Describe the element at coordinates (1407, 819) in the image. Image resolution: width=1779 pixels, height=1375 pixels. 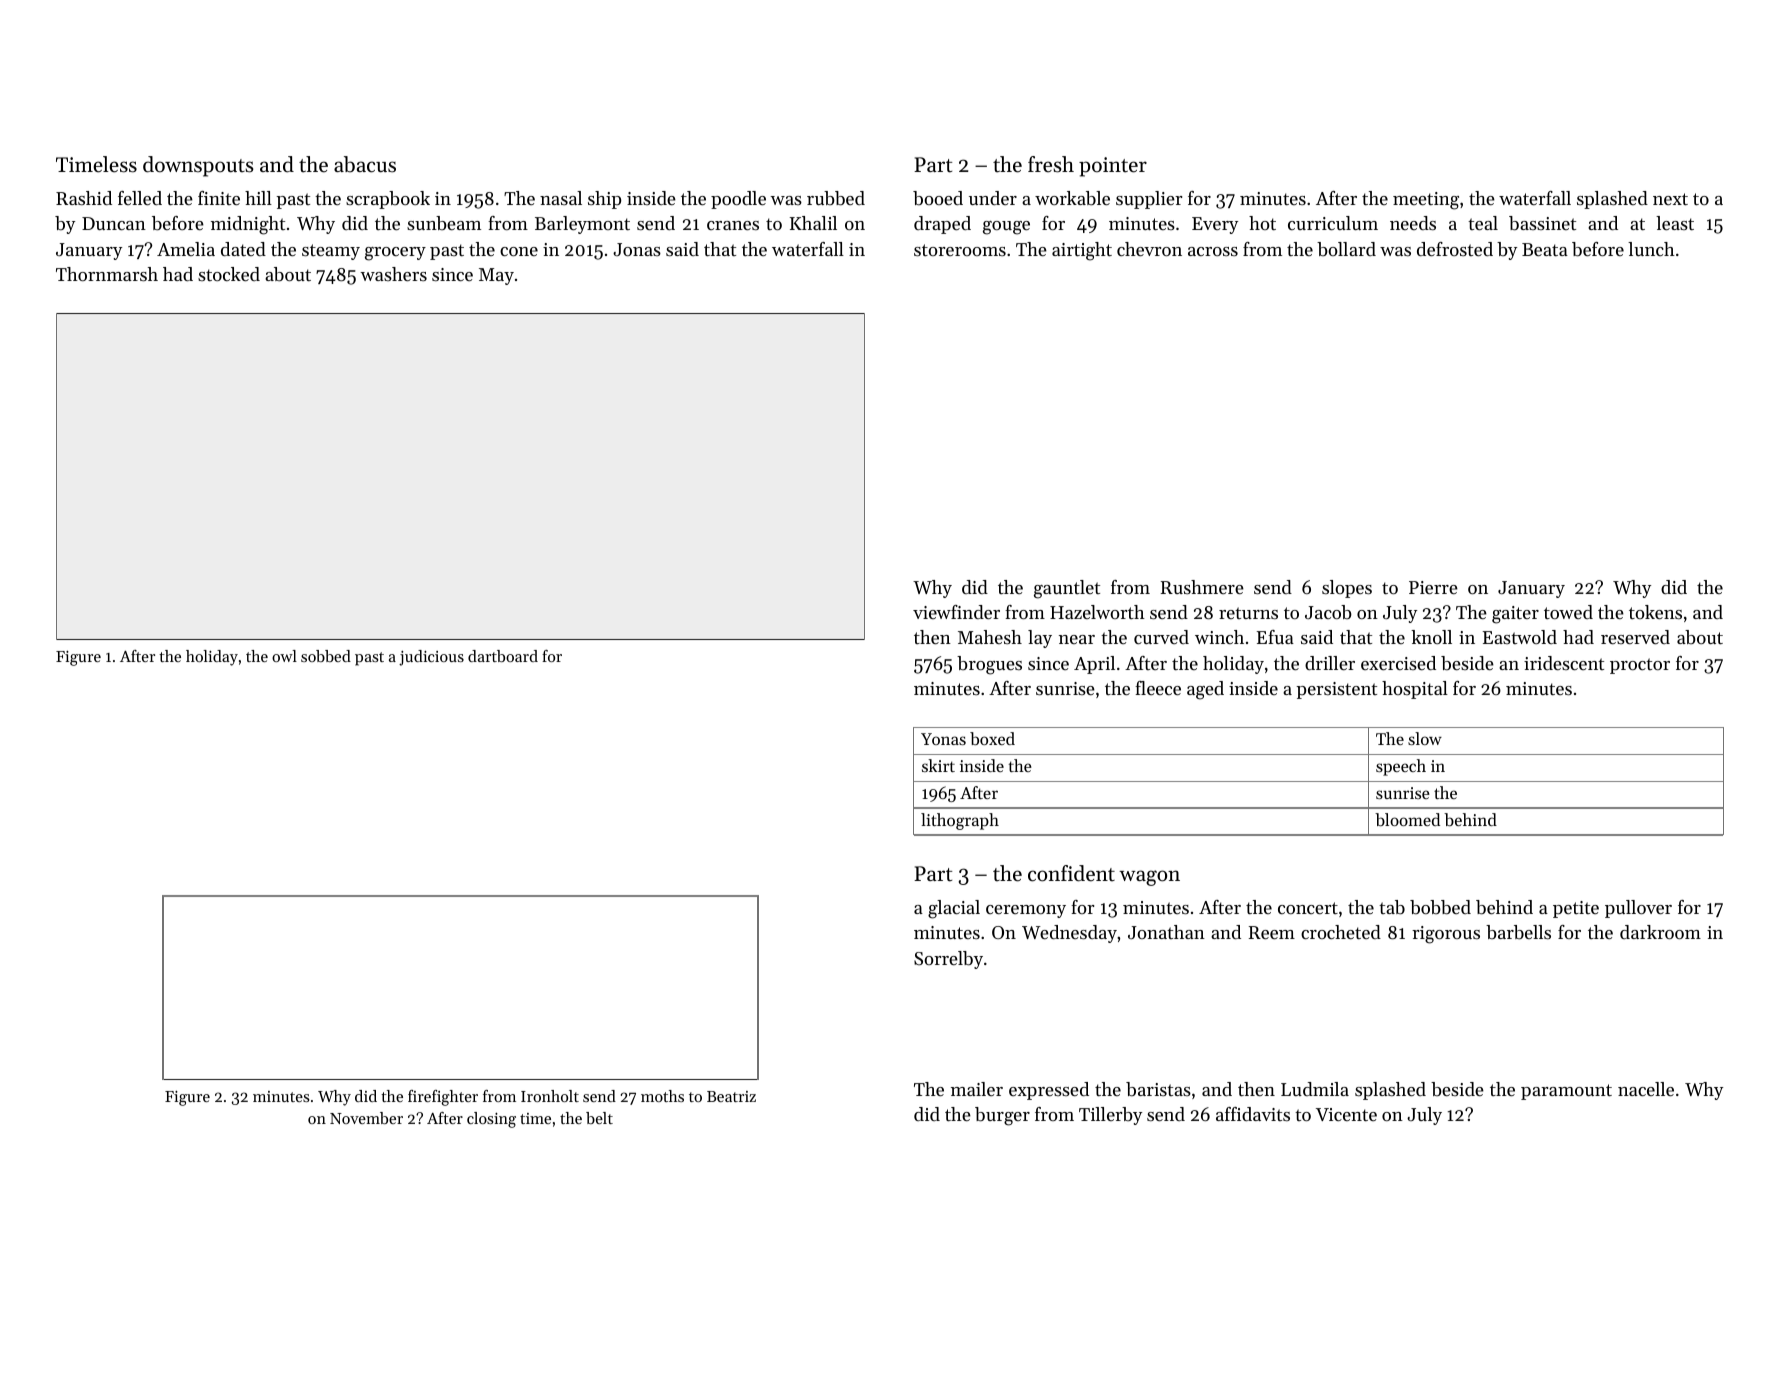
I see `bloomed` at that location.
